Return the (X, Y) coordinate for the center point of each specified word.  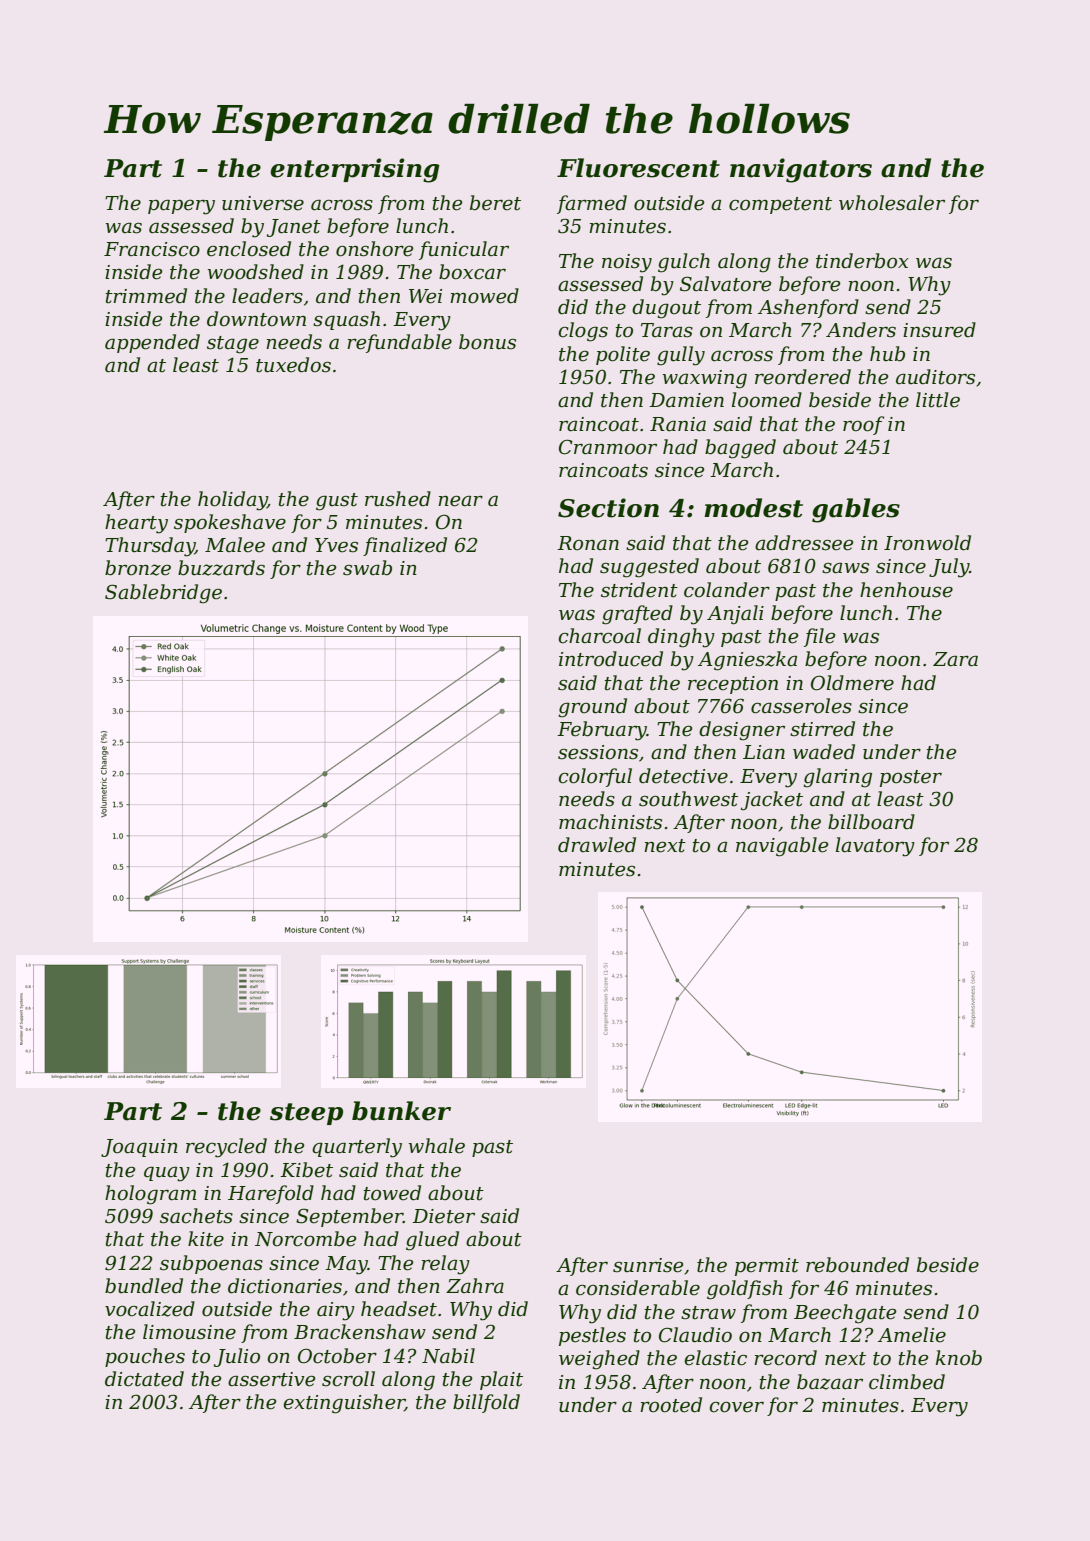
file (819, 637)
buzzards (221, 568)
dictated (144, 1379)
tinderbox (862, 261)
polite (623, 355)
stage (233, 345)
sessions (598, 752)
